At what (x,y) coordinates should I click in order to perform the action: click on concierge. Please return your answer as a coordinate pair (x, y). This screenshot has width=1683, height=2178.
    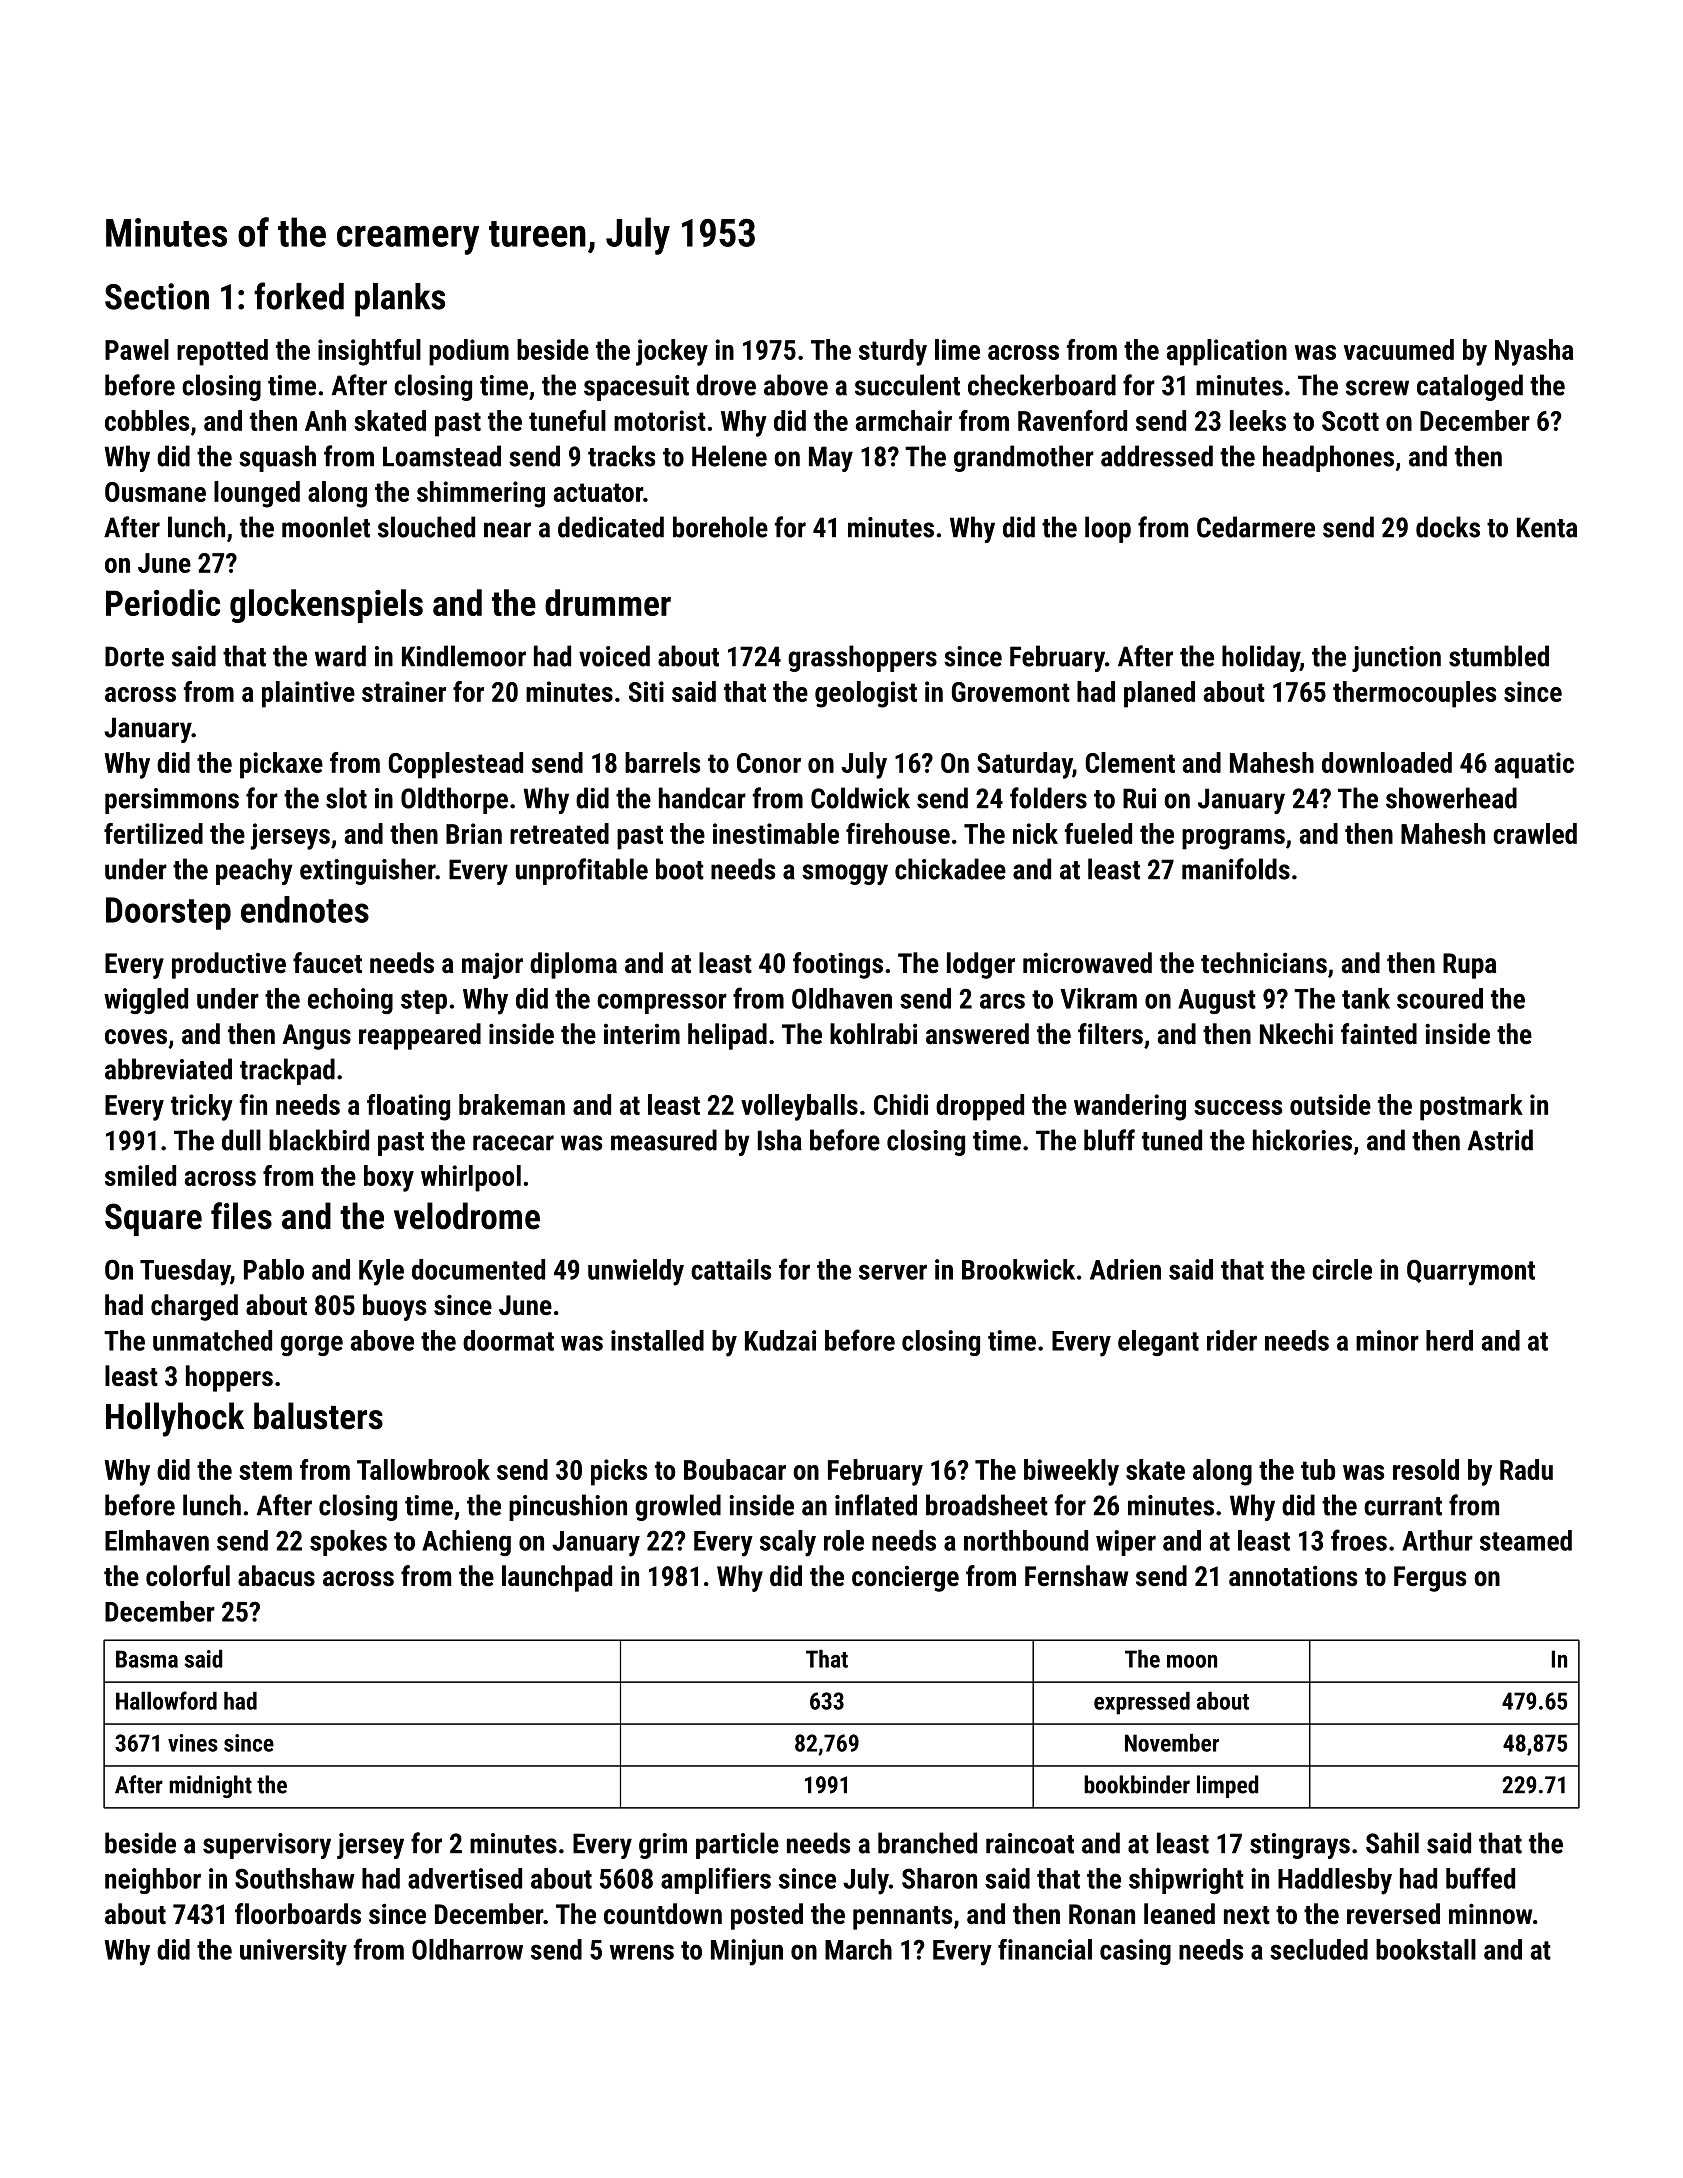
    Looking at the image, I should click on (905, 1579).
